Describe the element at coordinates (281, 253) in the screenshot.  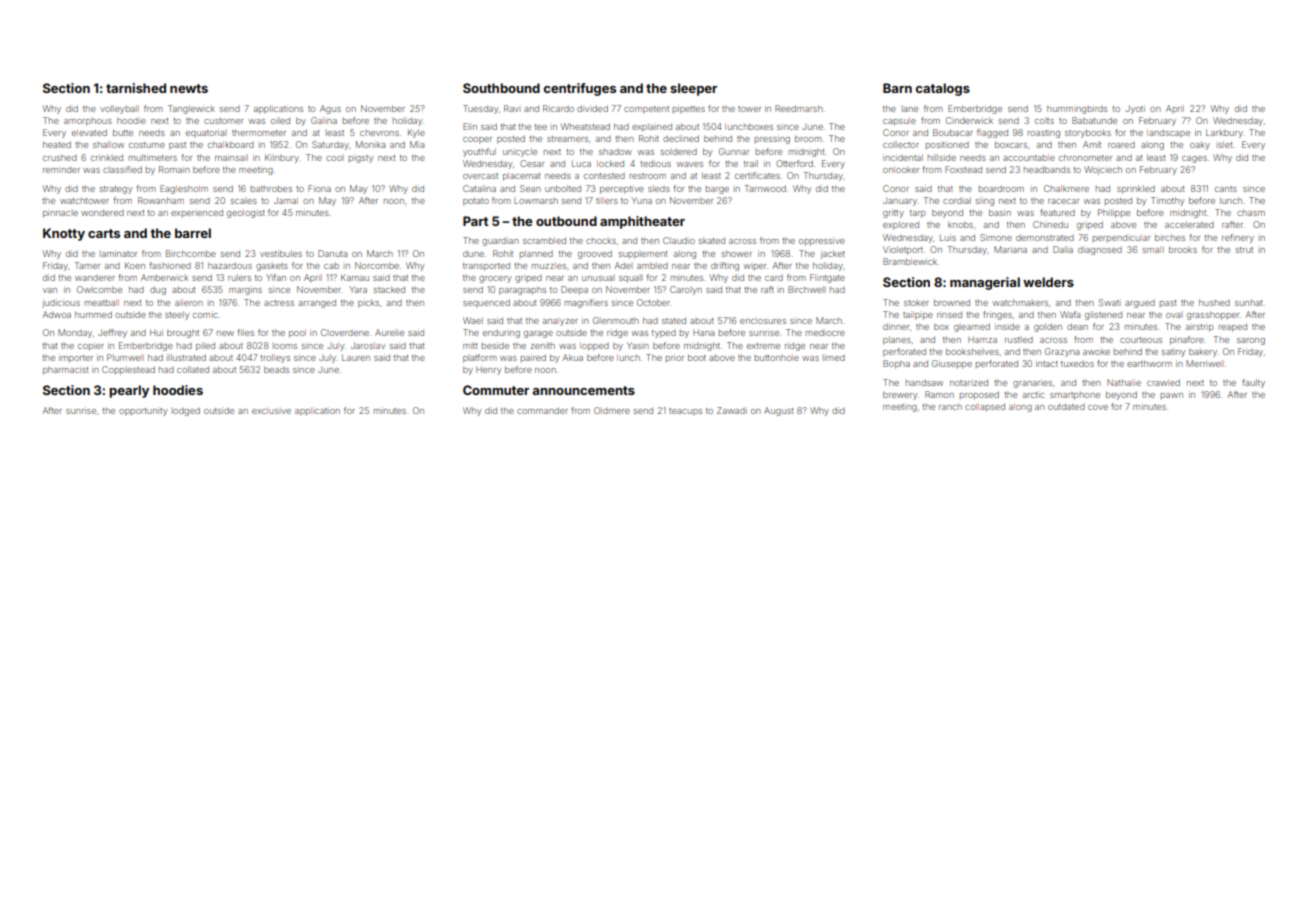
I see `vestibules` at that location.
